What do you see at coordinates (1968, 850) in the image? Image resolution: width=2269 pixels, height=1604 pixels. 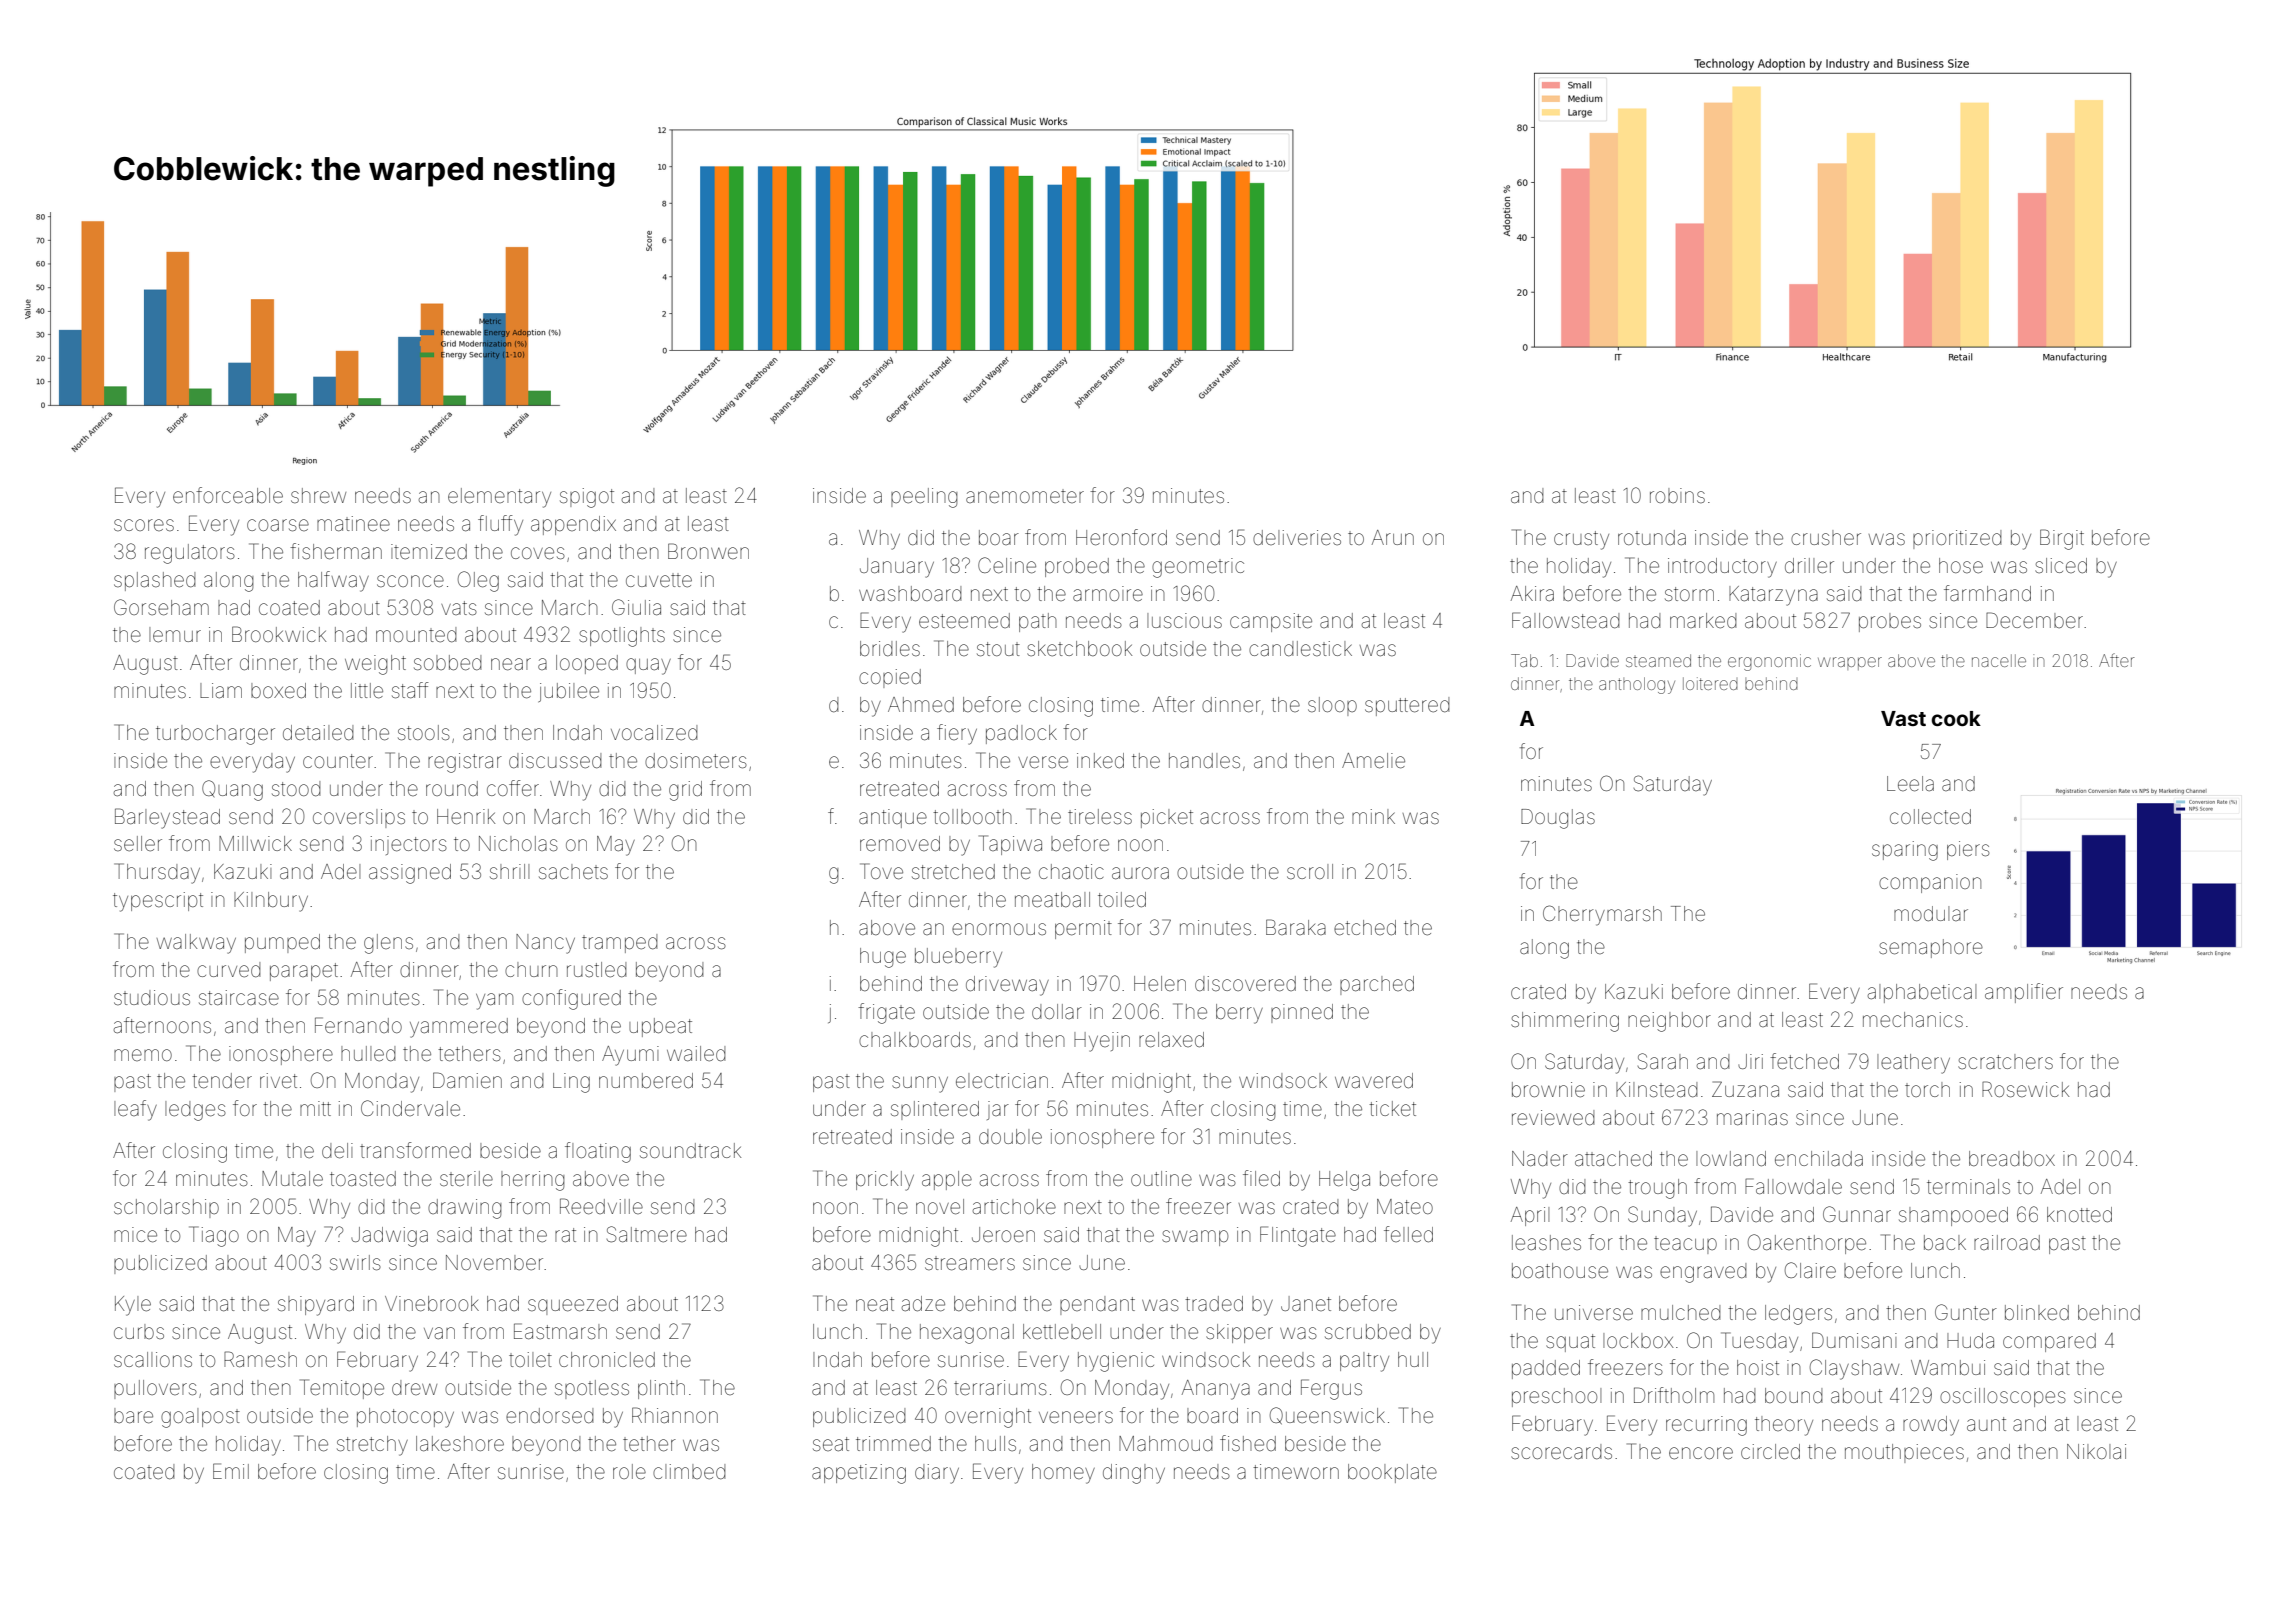 I see `piers` at bounding box center [1968, 850].
